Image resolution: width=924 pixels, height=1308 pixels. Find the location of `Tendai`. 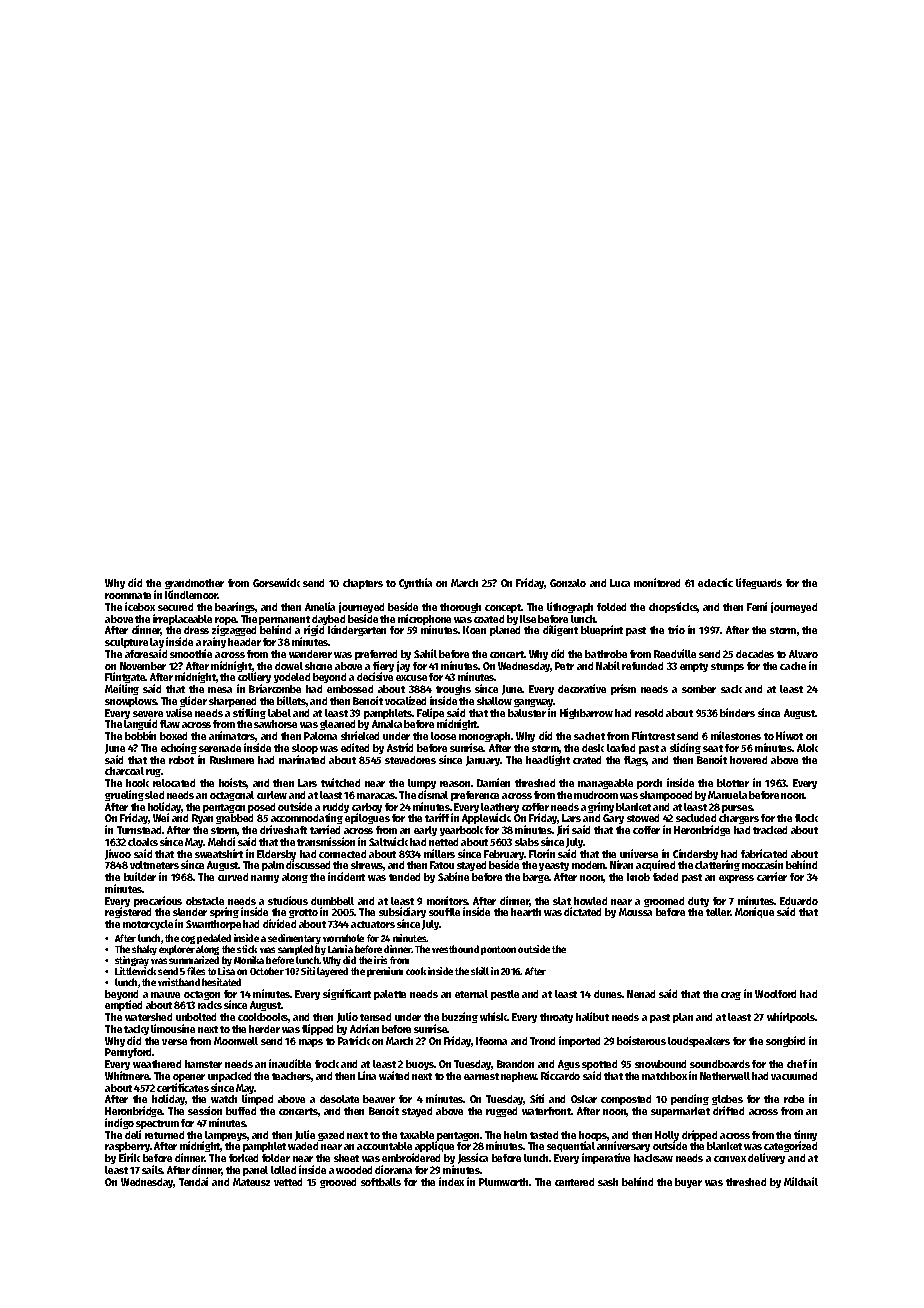

Tendai is located at coordinates (193, 1181).
